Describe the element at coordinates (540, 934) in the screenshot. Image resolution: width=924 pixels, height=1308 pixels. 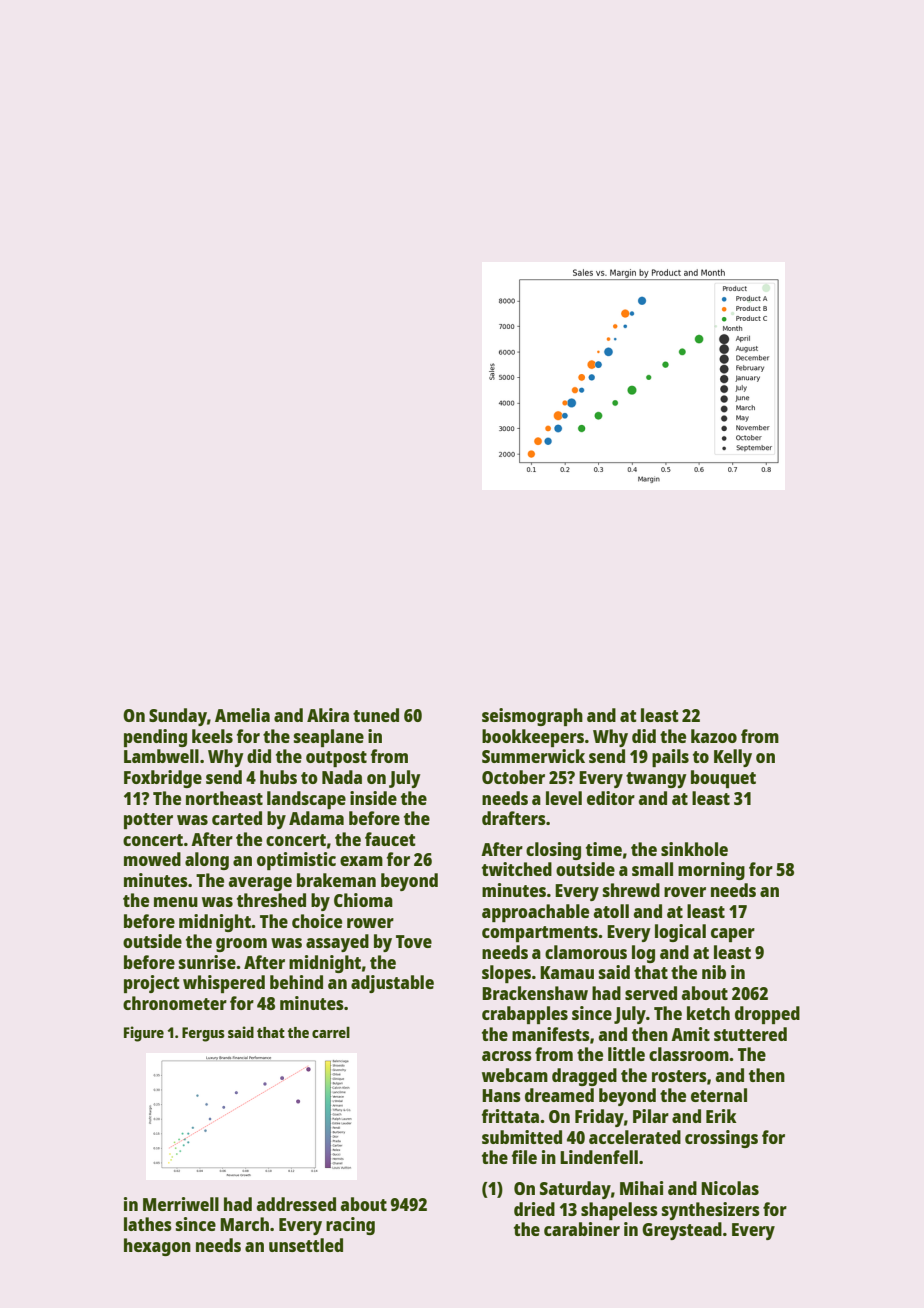
I see `compartments` at that location.
